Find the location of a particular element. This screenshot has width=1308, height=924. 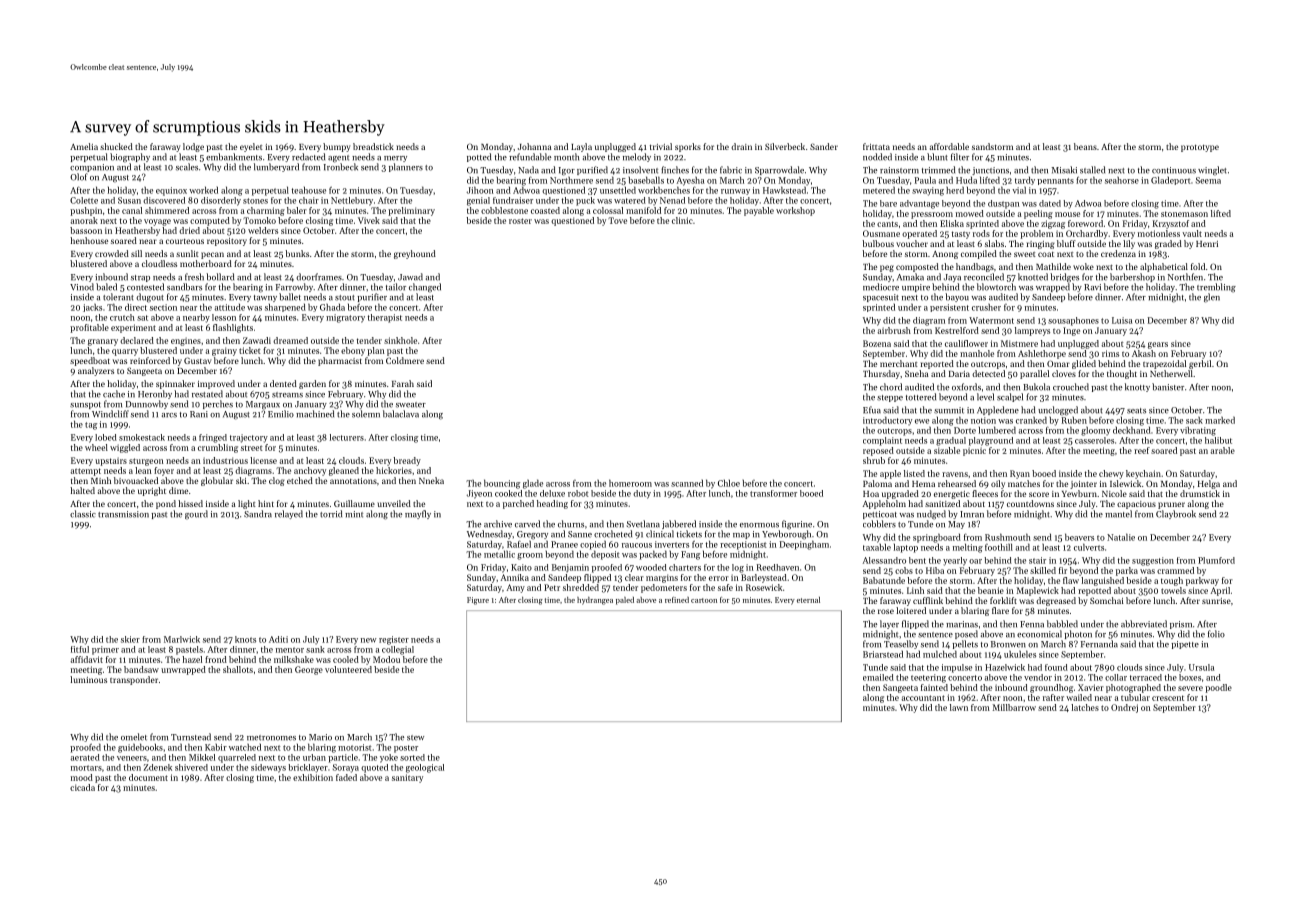

Somchai is located at coordinates (1107, 600).
